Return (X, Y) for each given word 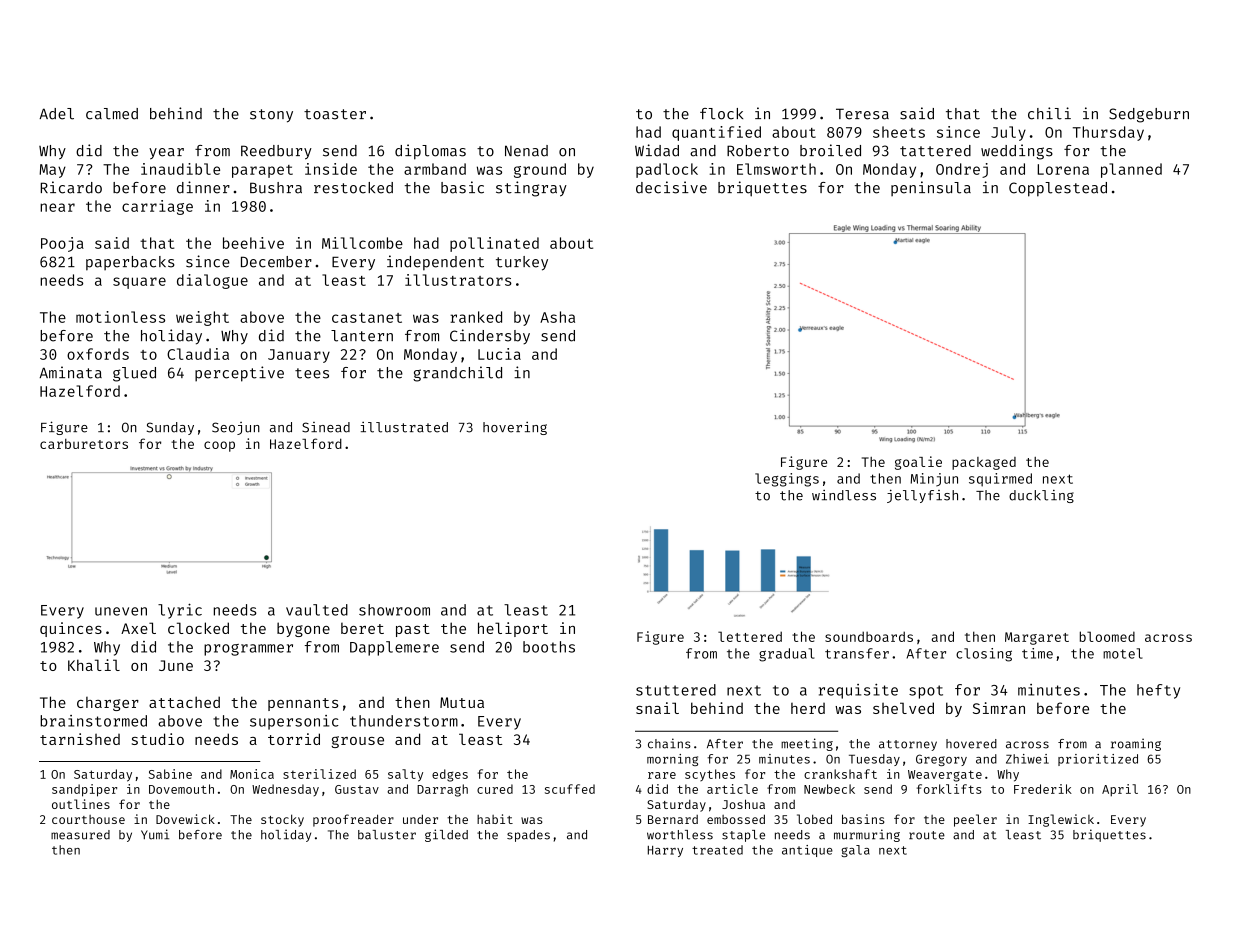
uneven (121, 611)
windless (844, 495)
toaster (335, 114)
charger (108, 704)
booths (549, 647)
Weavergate (945, 776)
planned (1131, 170)
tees (312, 373)
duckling (1041, 496)
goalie (918, 463)
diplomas (430, 152)
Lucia (499, 354)
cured (495, 789)
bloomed (1107, 636)
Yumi (155, 834)
